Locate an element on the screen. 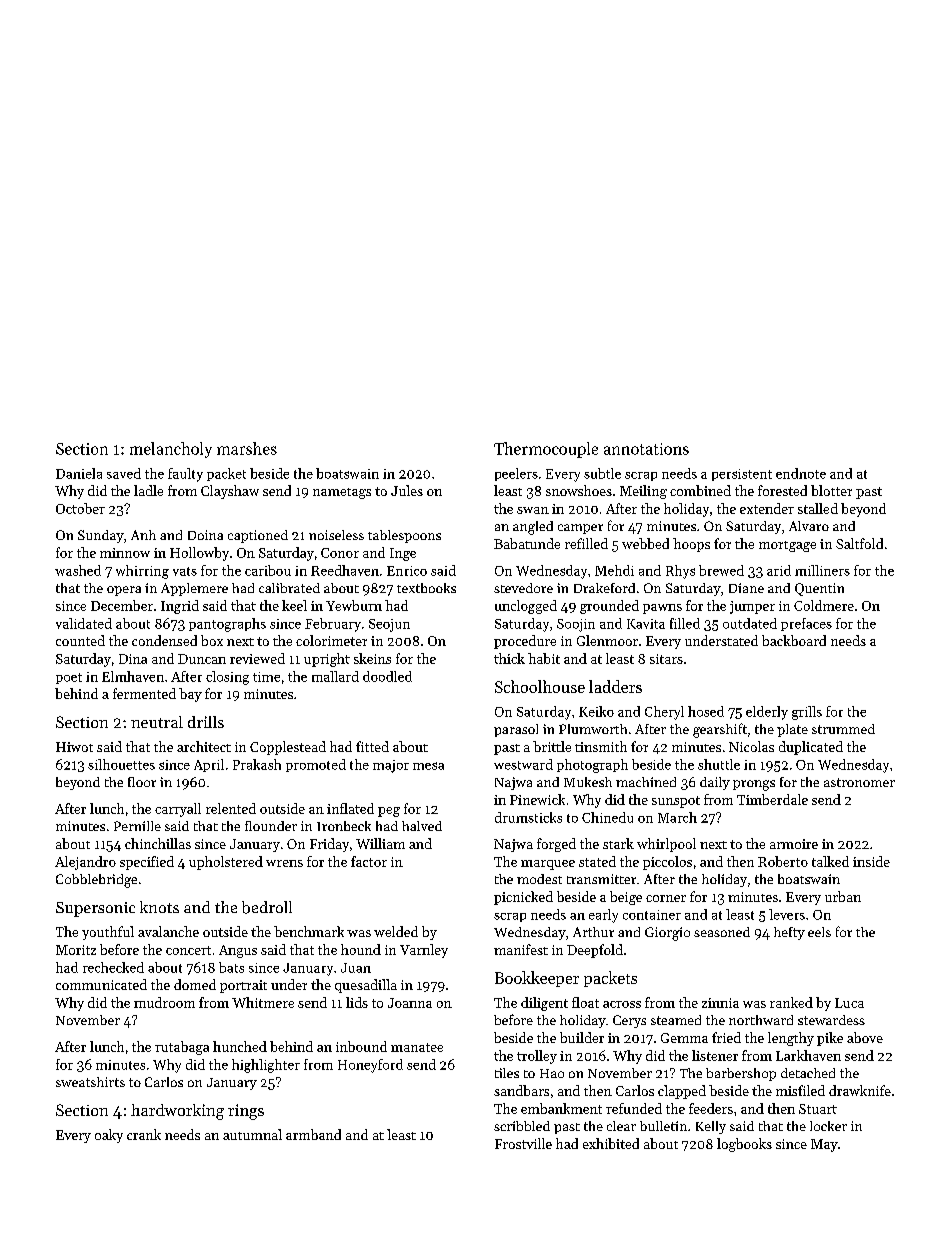 The image size is (952, 1233). relented is located at coordinates (231, 808).
